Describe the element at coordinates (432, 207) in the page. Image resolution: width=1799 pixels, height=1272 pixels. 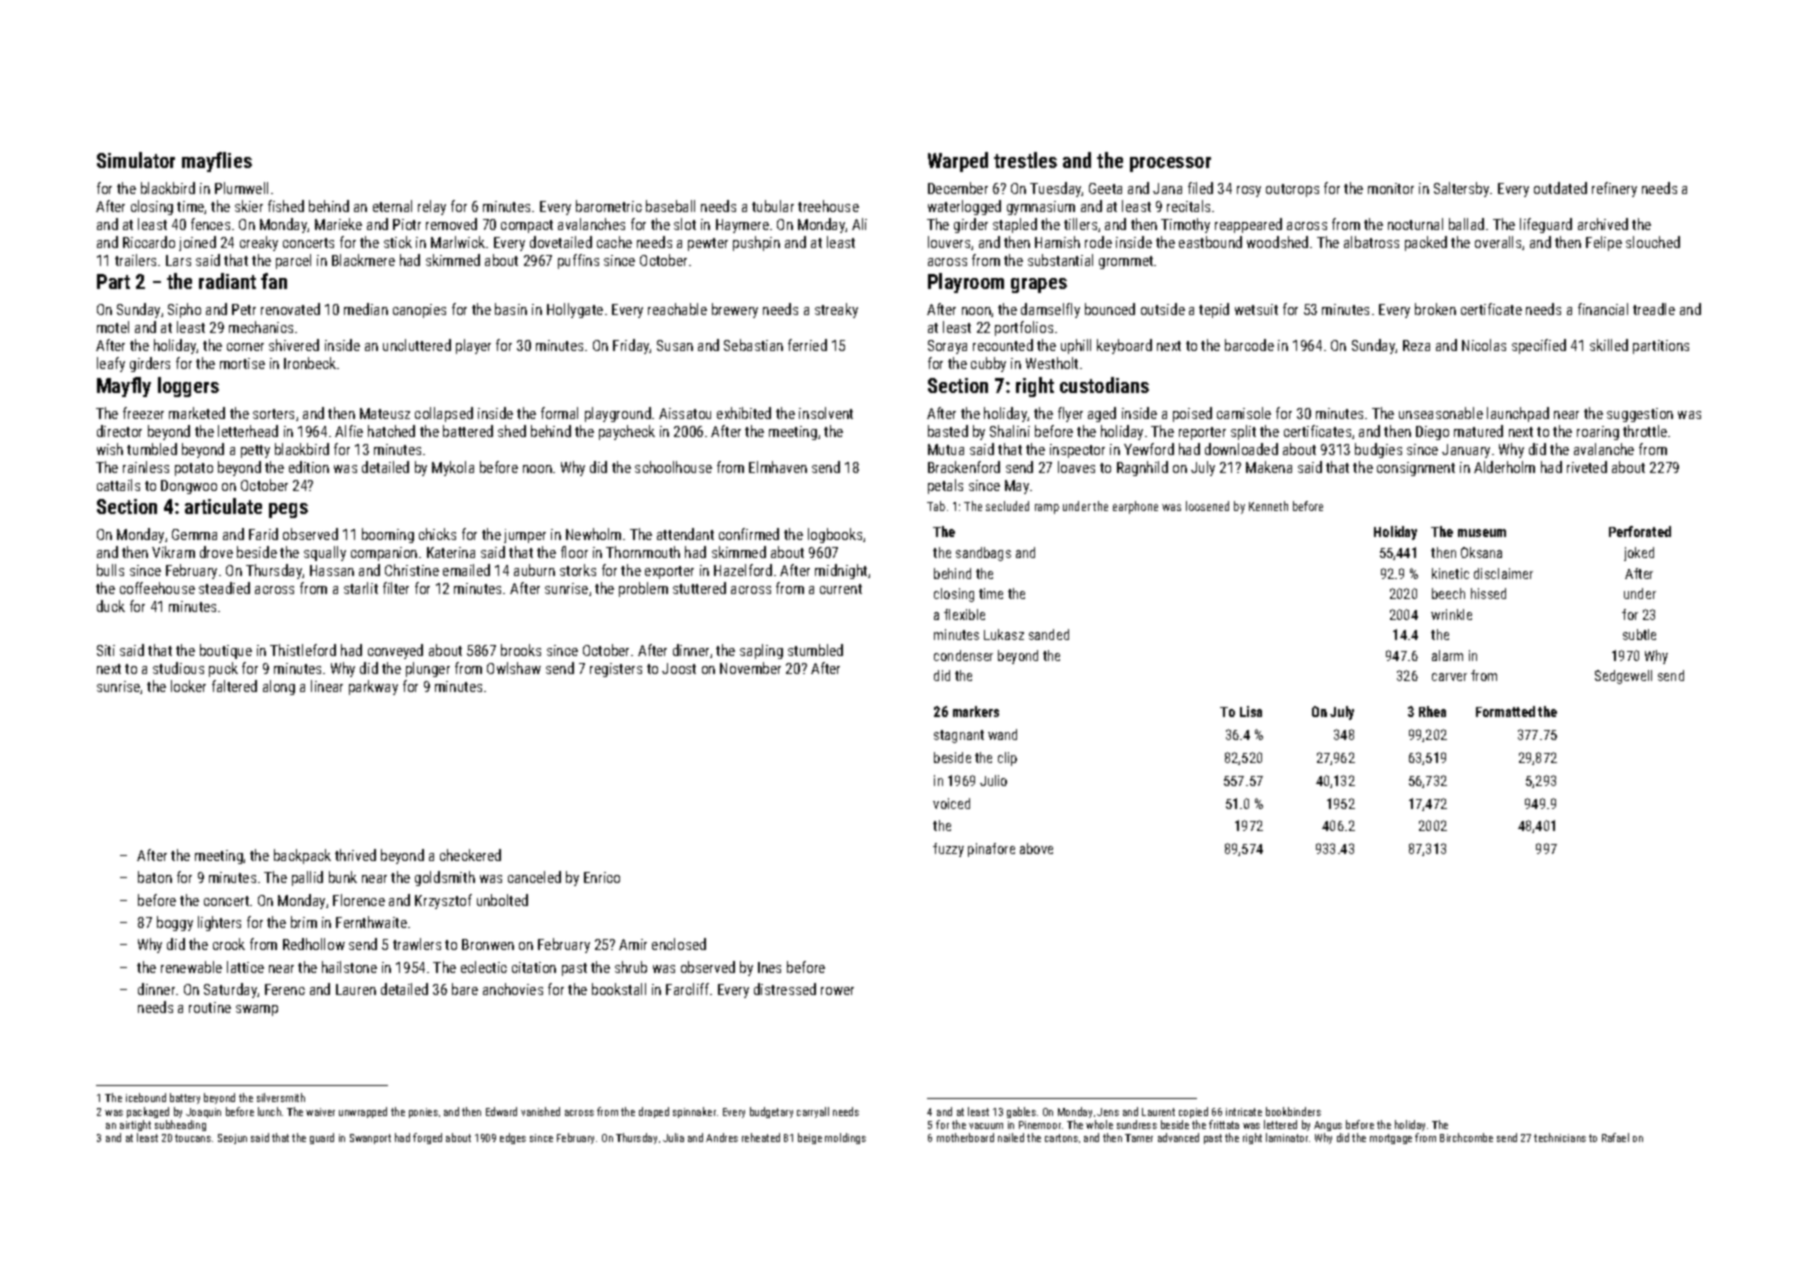
I see `relay` at that location.
